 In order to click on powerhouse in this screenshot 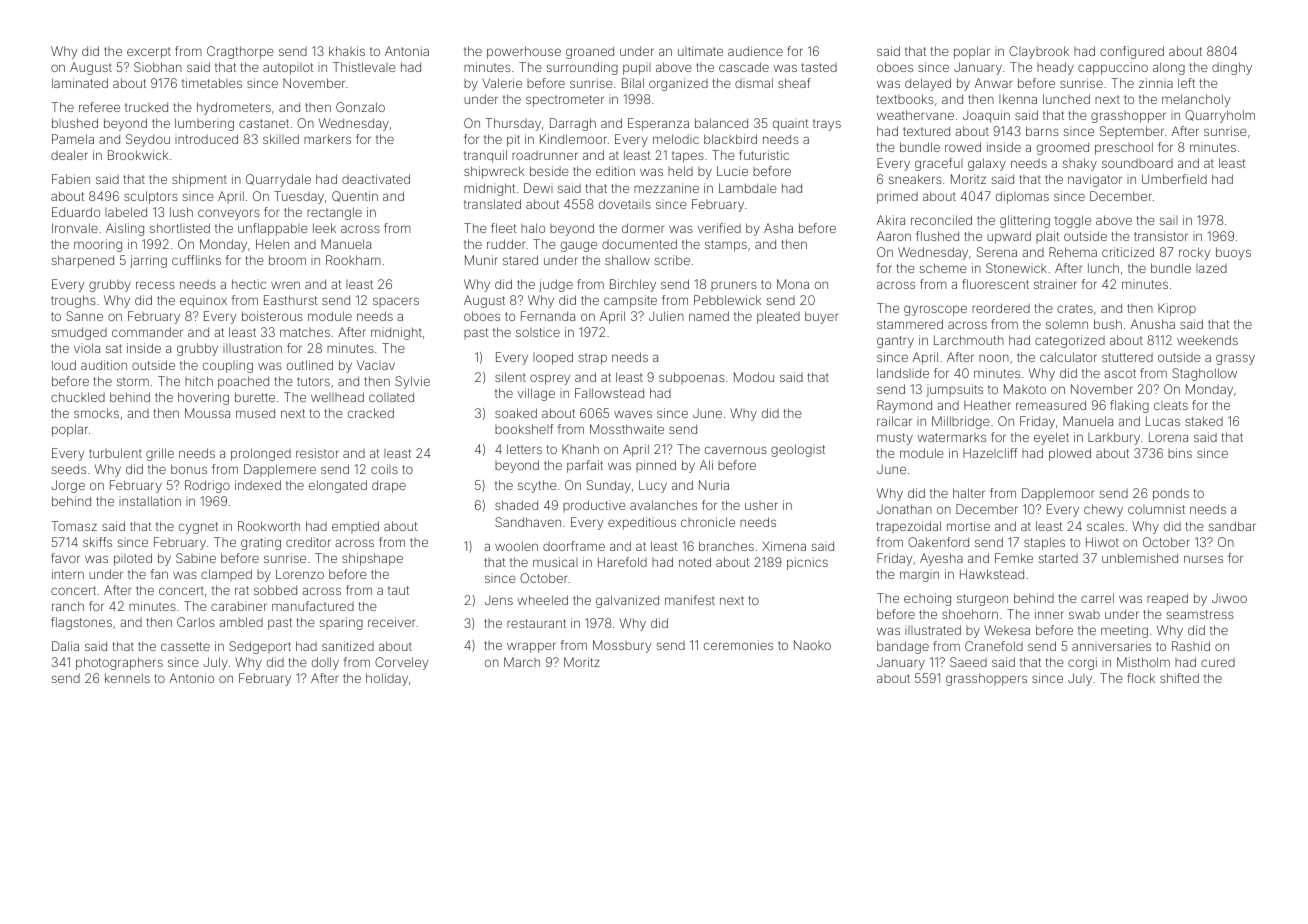, I will do `click(524, 52)`.
